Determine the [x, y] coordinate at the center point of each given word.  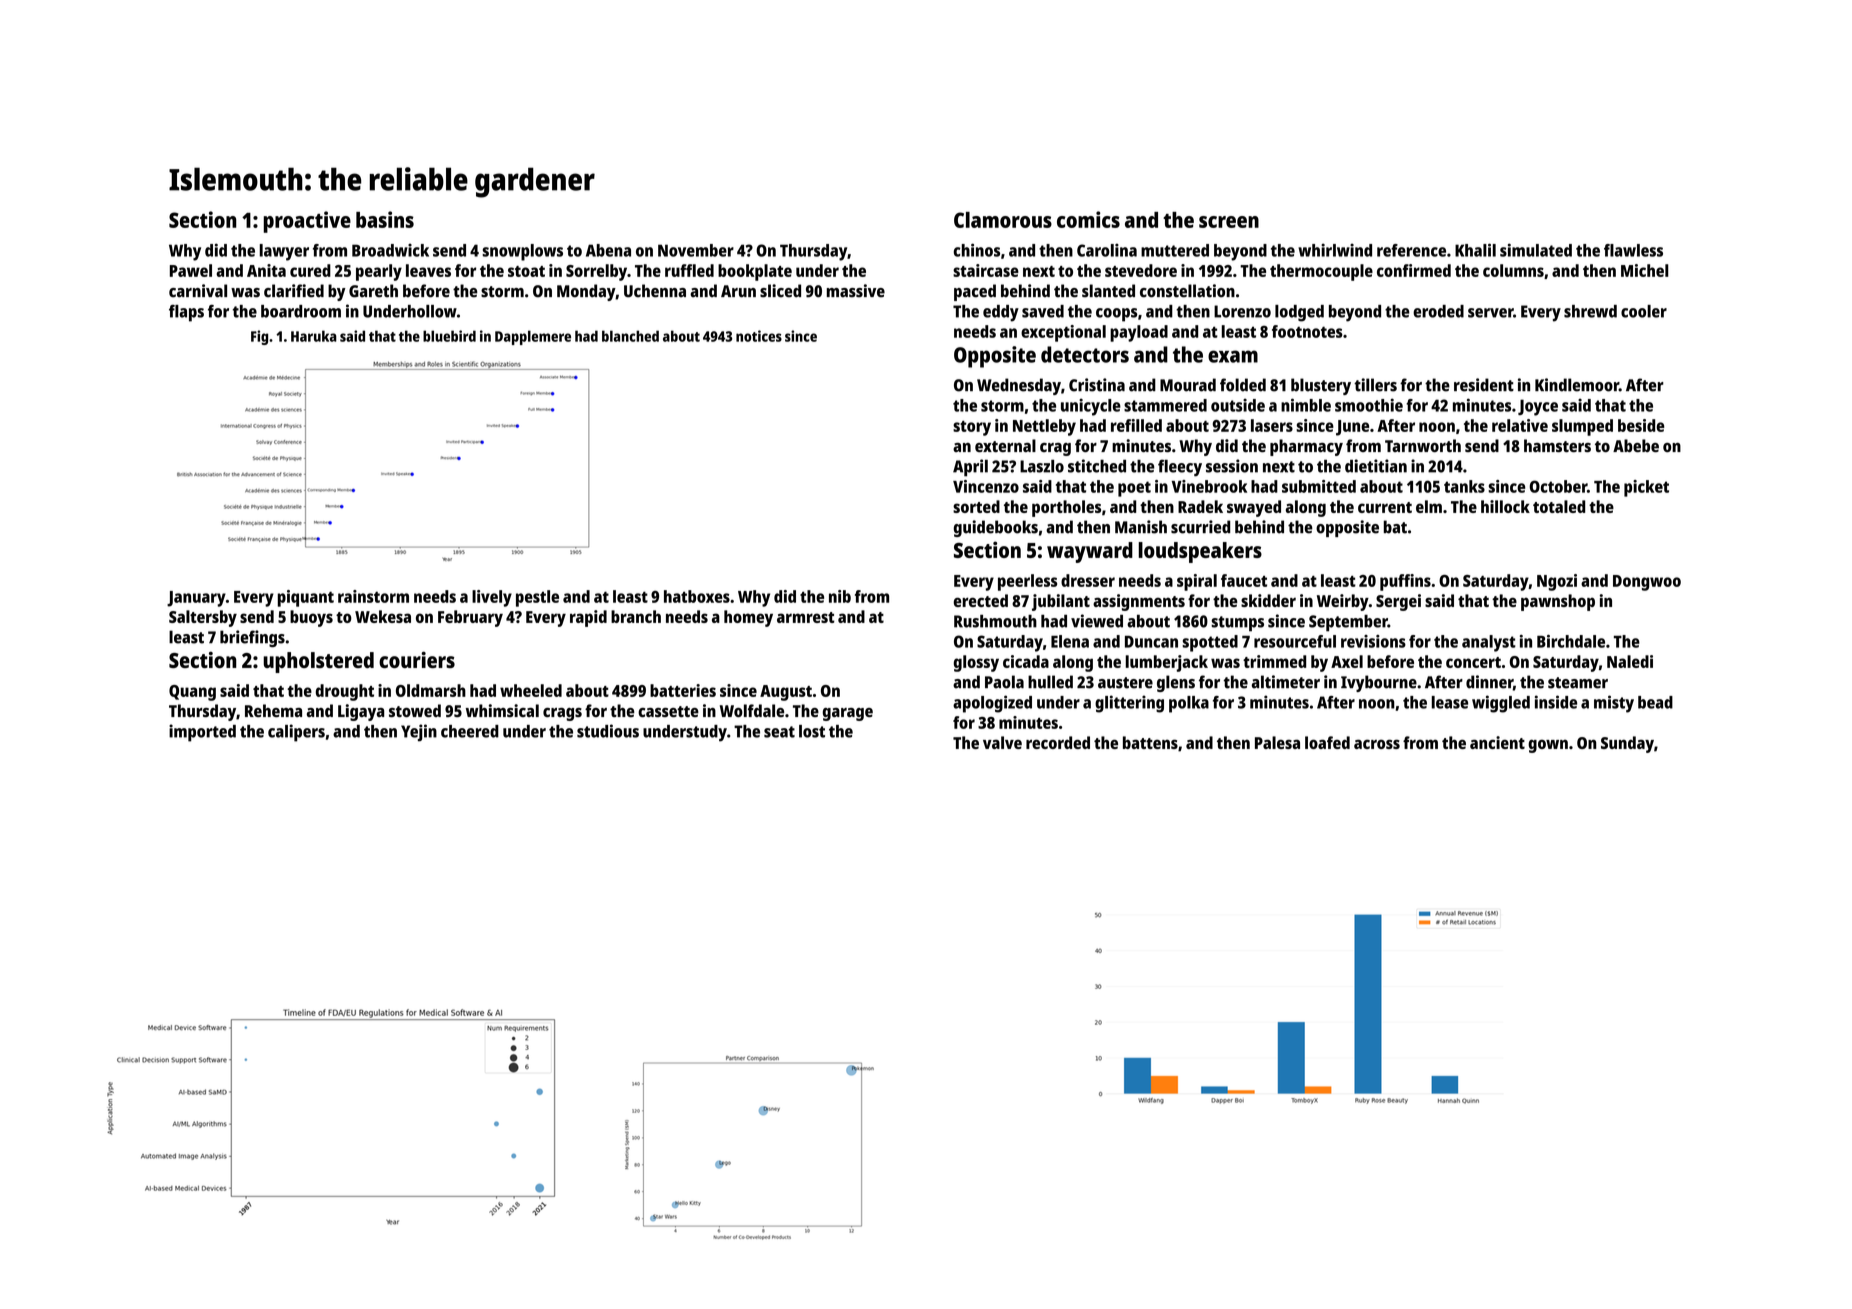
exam [1233, 356]
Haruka [314, 336]
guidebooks [996, 528]
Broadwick [390, 250]
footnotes [1307, 331]
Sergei [1398, 602]
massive [856, 291]
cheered [470, 731]
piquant [306, 598]
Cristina [1097, 385]
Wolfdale [752, 710]
